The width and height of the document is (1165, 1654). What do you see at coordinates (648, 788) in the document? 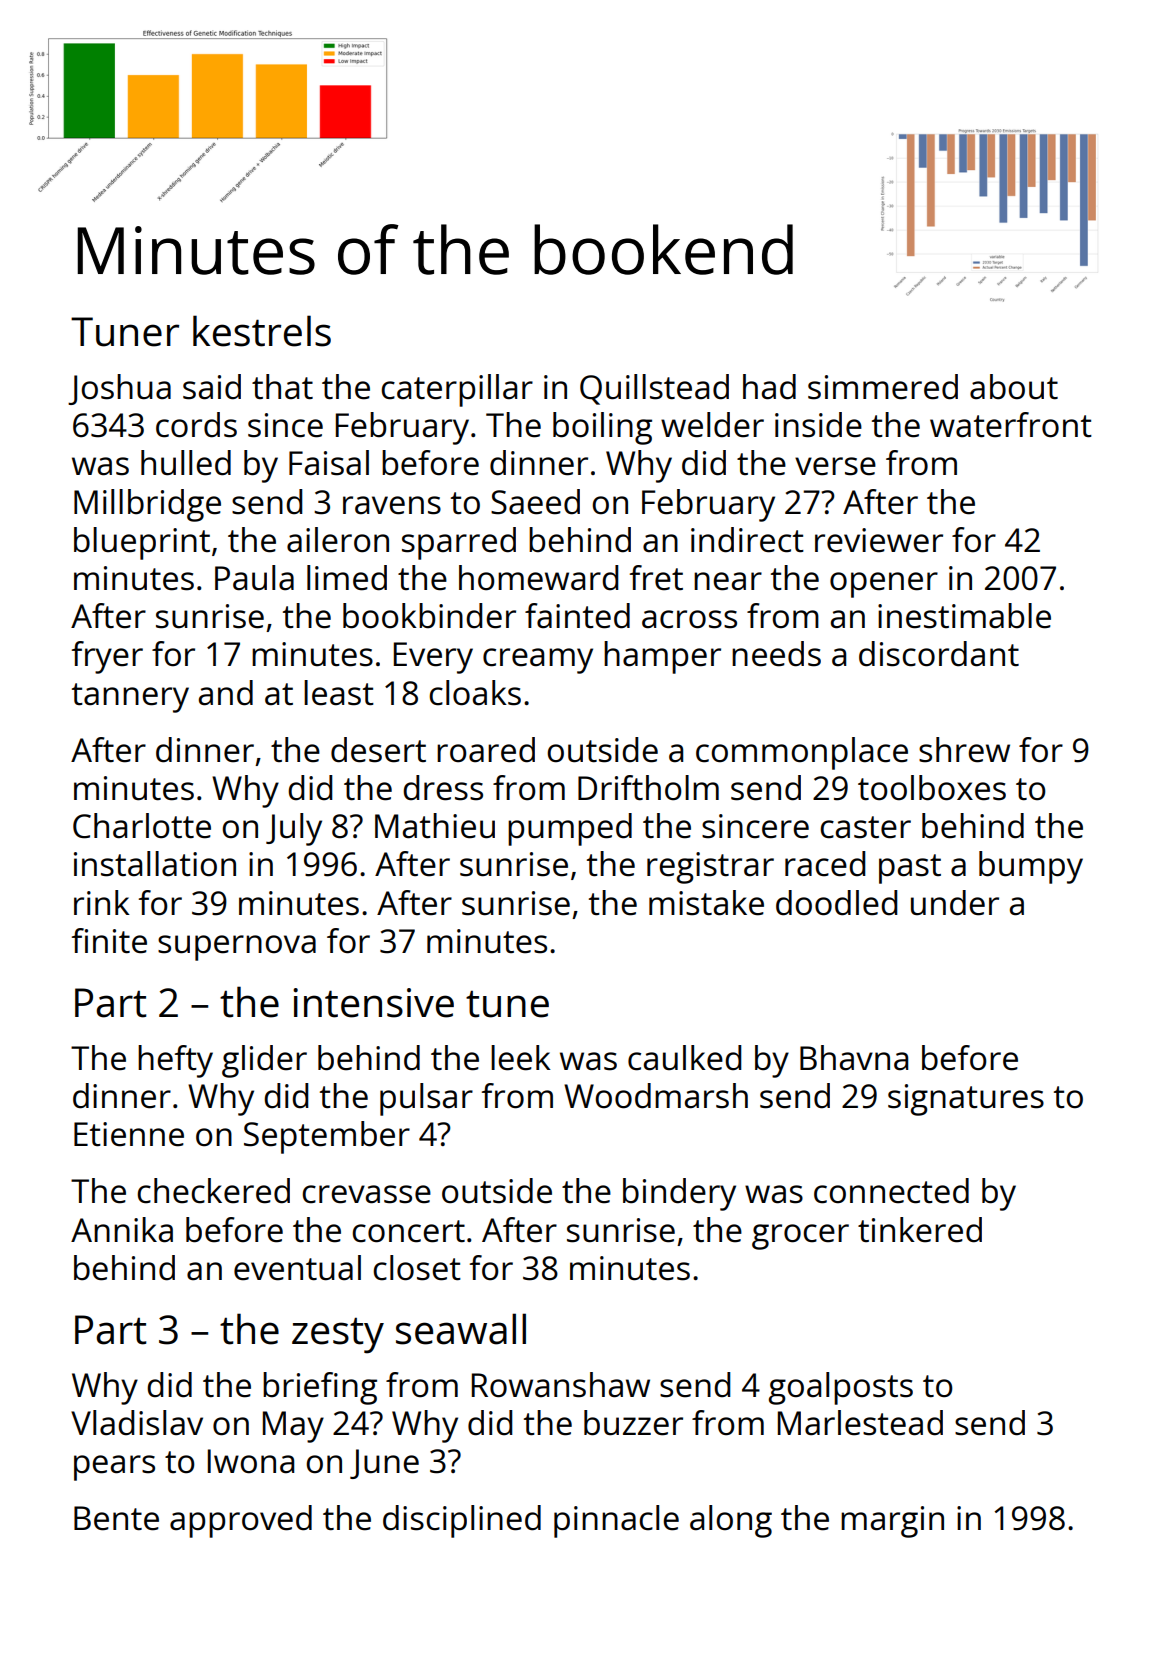
I see `Driftholm` at bounding box center [648, 788].
